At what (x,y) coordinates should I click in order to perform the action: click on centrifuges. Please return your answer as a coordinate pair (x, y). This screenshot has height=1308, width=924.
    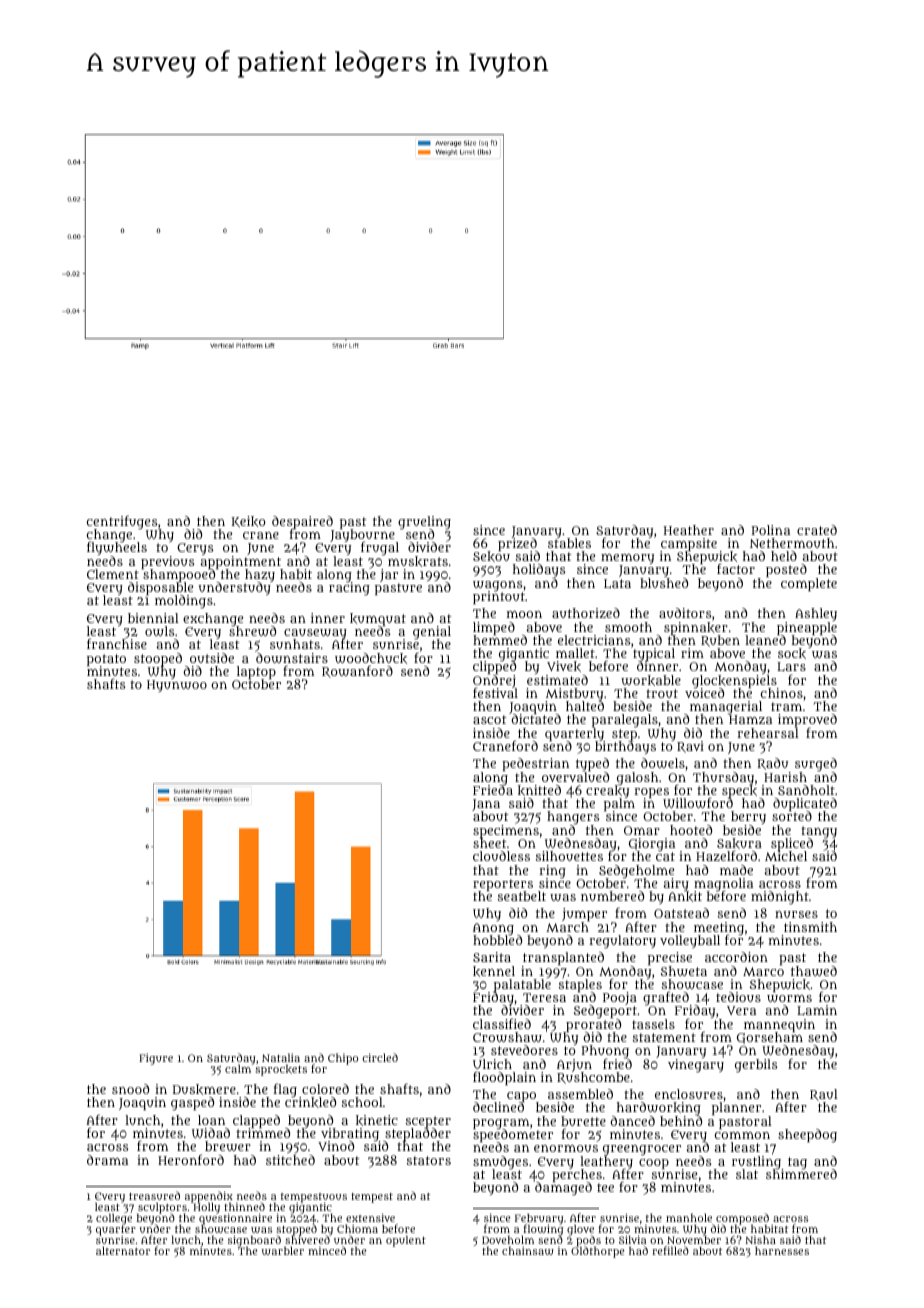
    Looking at the image, I should click on (122, 522).
